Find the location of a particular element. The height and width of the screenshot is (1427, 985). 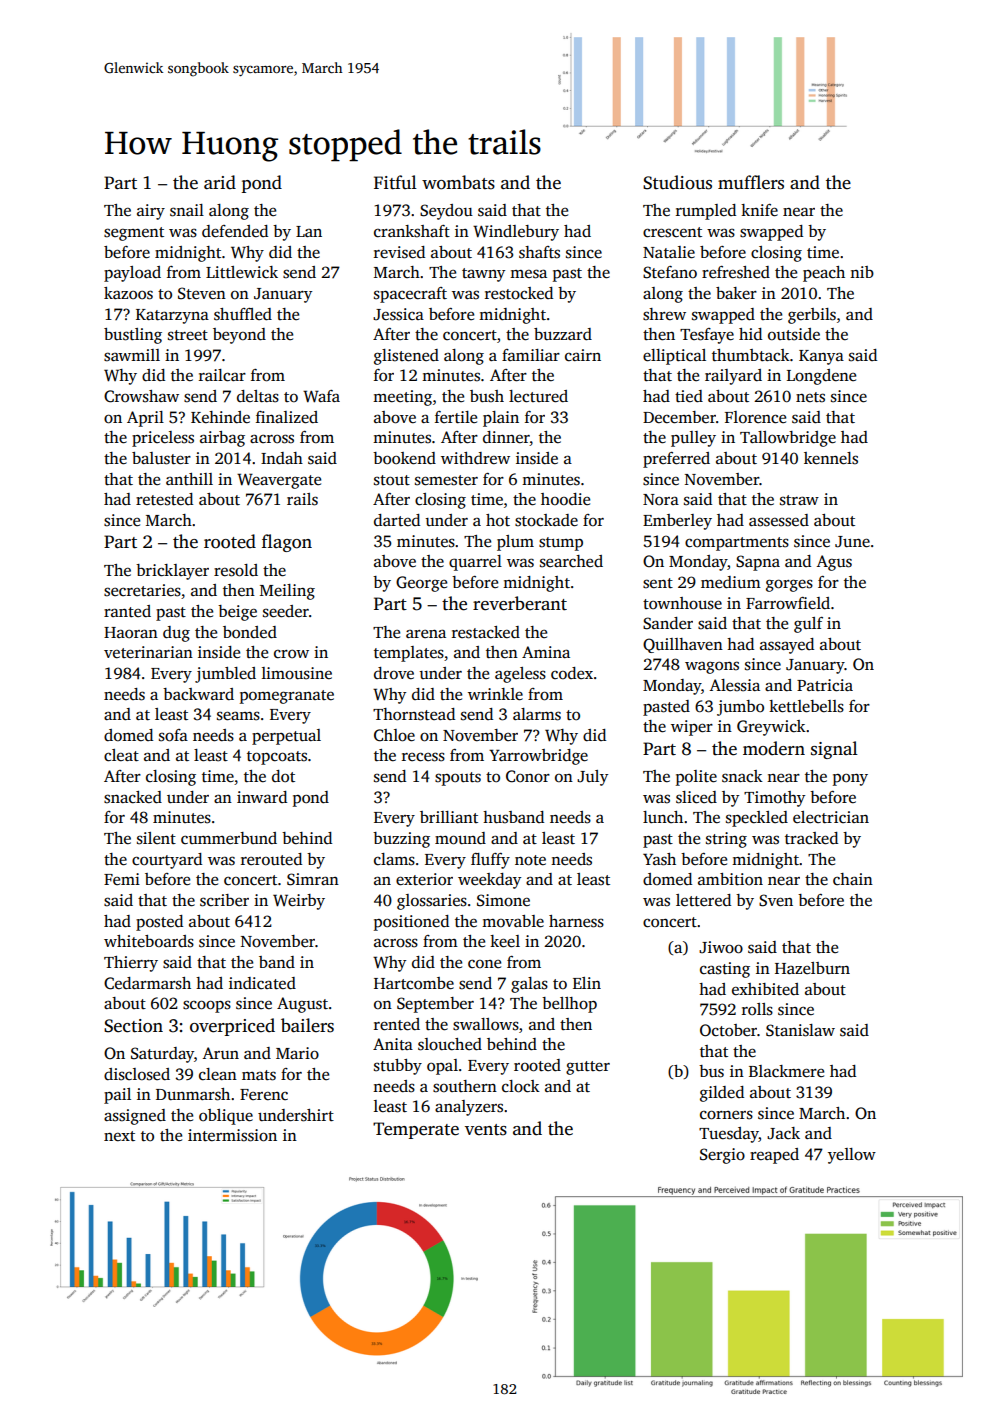

kennels is located at coordinates (831, 458).
